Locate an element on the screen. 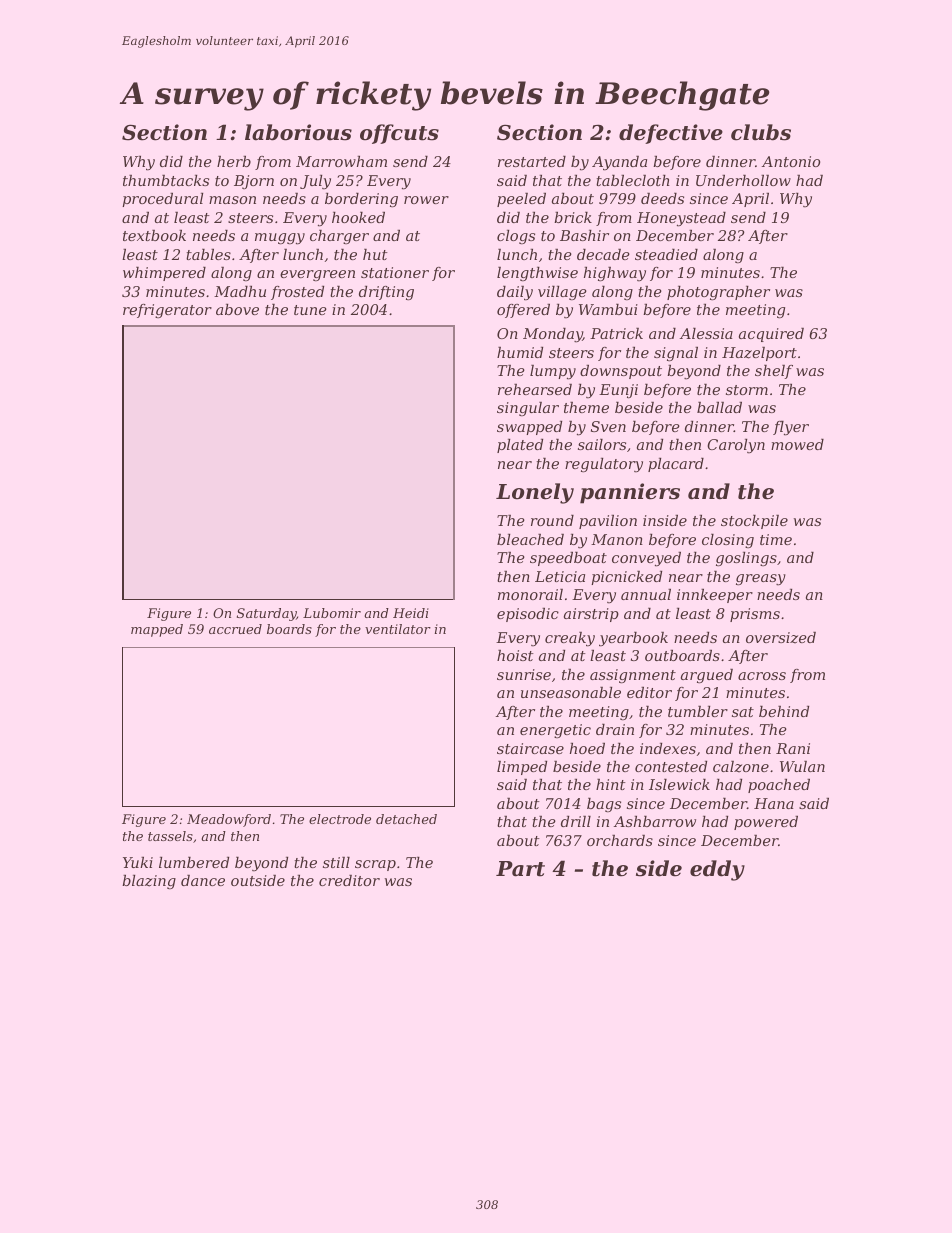 Image resolution: width=952 pixels, height=1233 pixels. photographer is located at coordinates (718, 293).
